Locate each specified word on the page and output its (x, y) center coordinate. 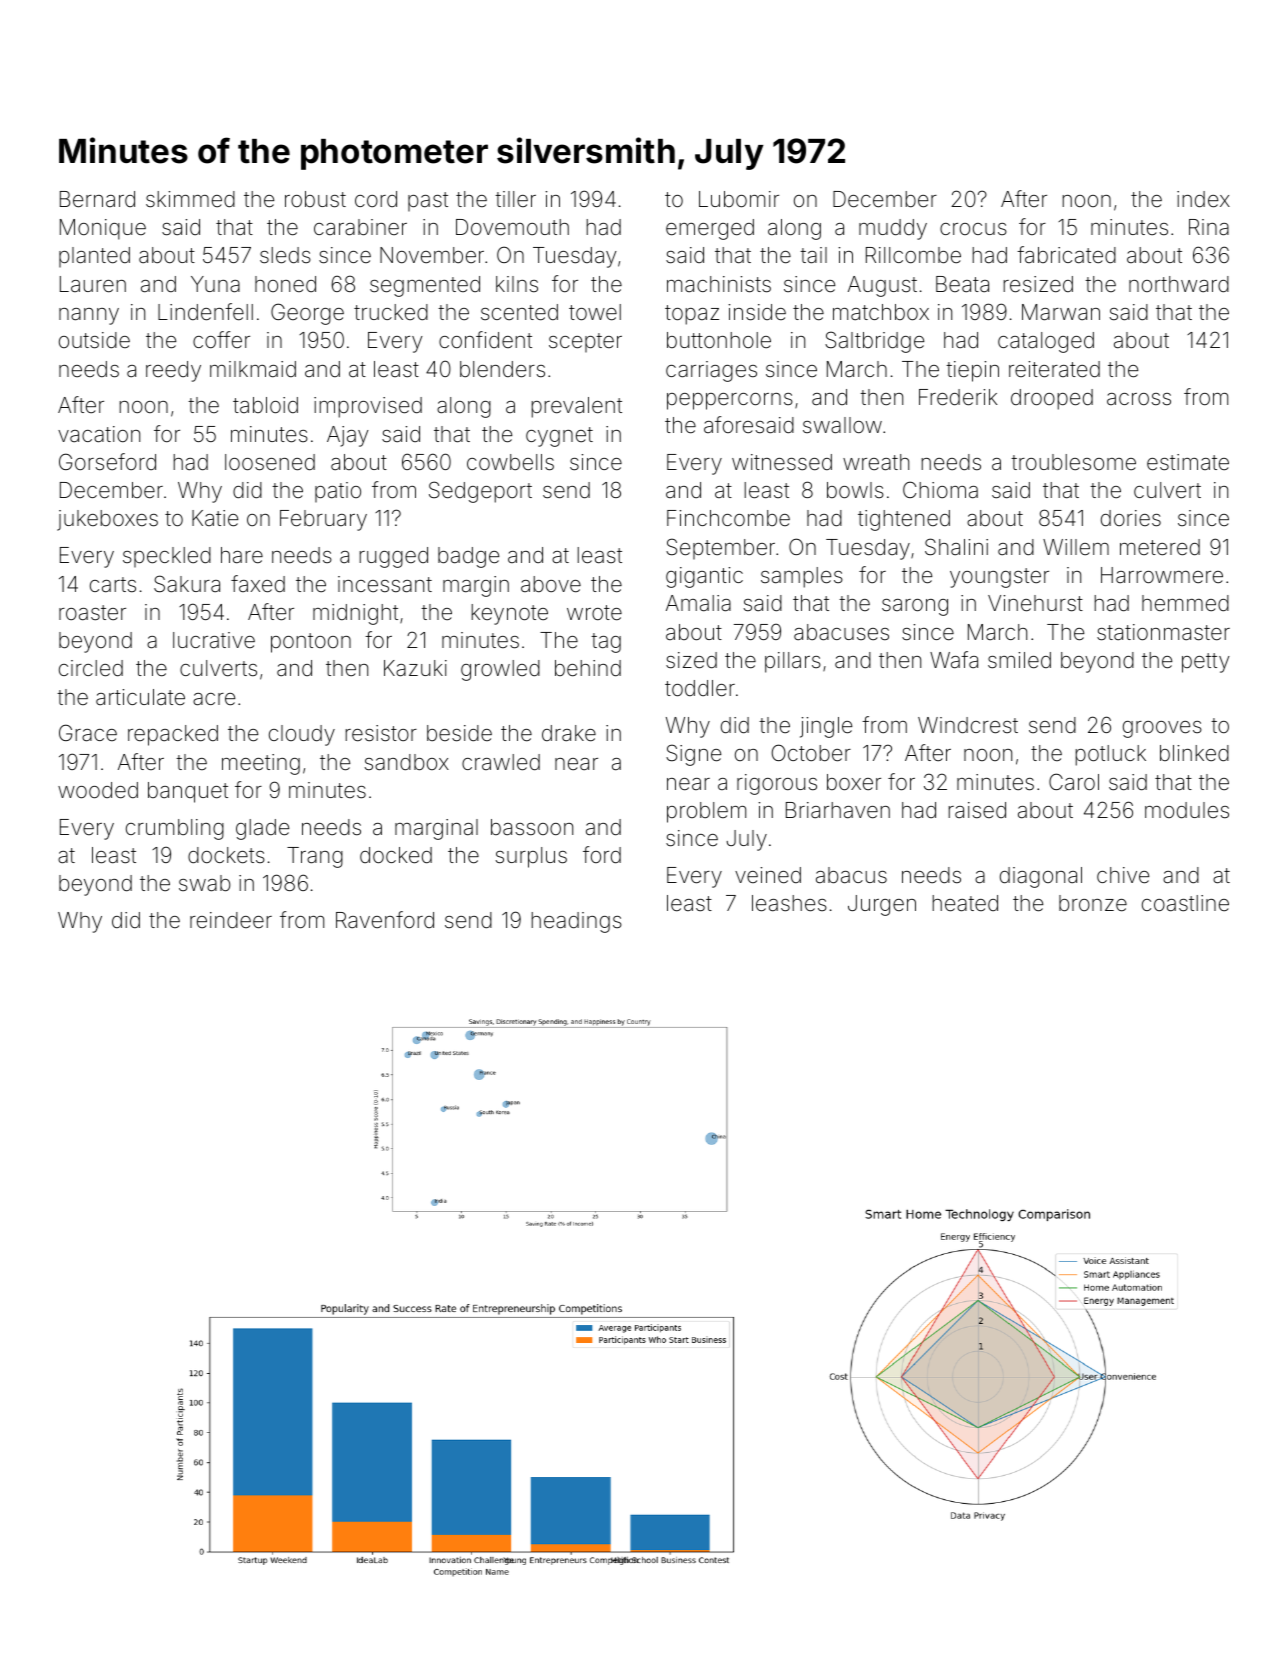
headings (576, 922)
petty (1206, 663)
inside (757, 312)
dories (1131, 518)
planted (94, 257)
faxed (258, 584)
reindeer (231, 920)
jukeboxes (107, 520)
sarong (915, 607)
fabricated (1066, 255)
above (551, 584)
